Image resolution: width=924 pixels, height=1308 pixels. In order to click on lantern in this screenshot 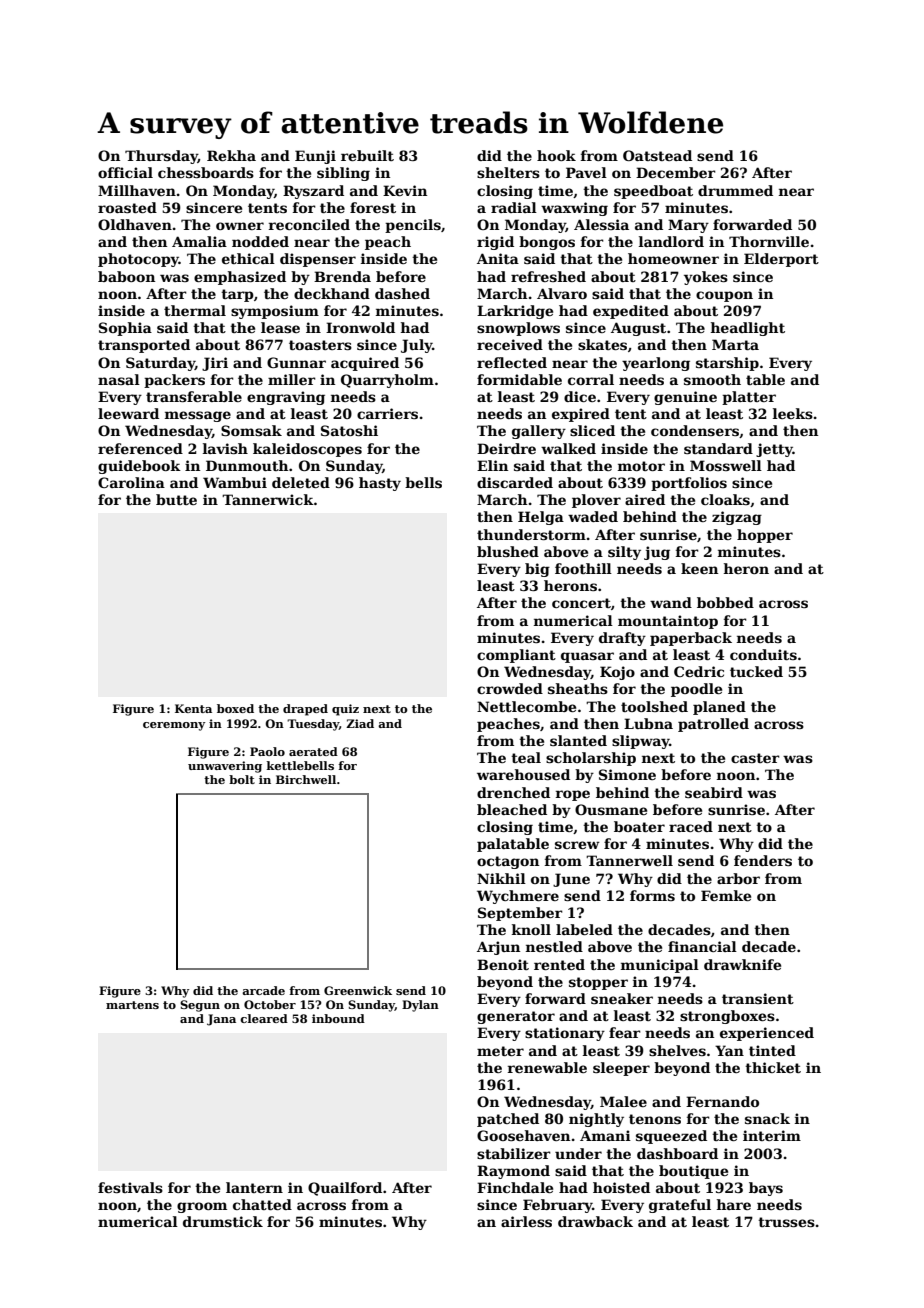, I will do `click(254, 1187)`.
